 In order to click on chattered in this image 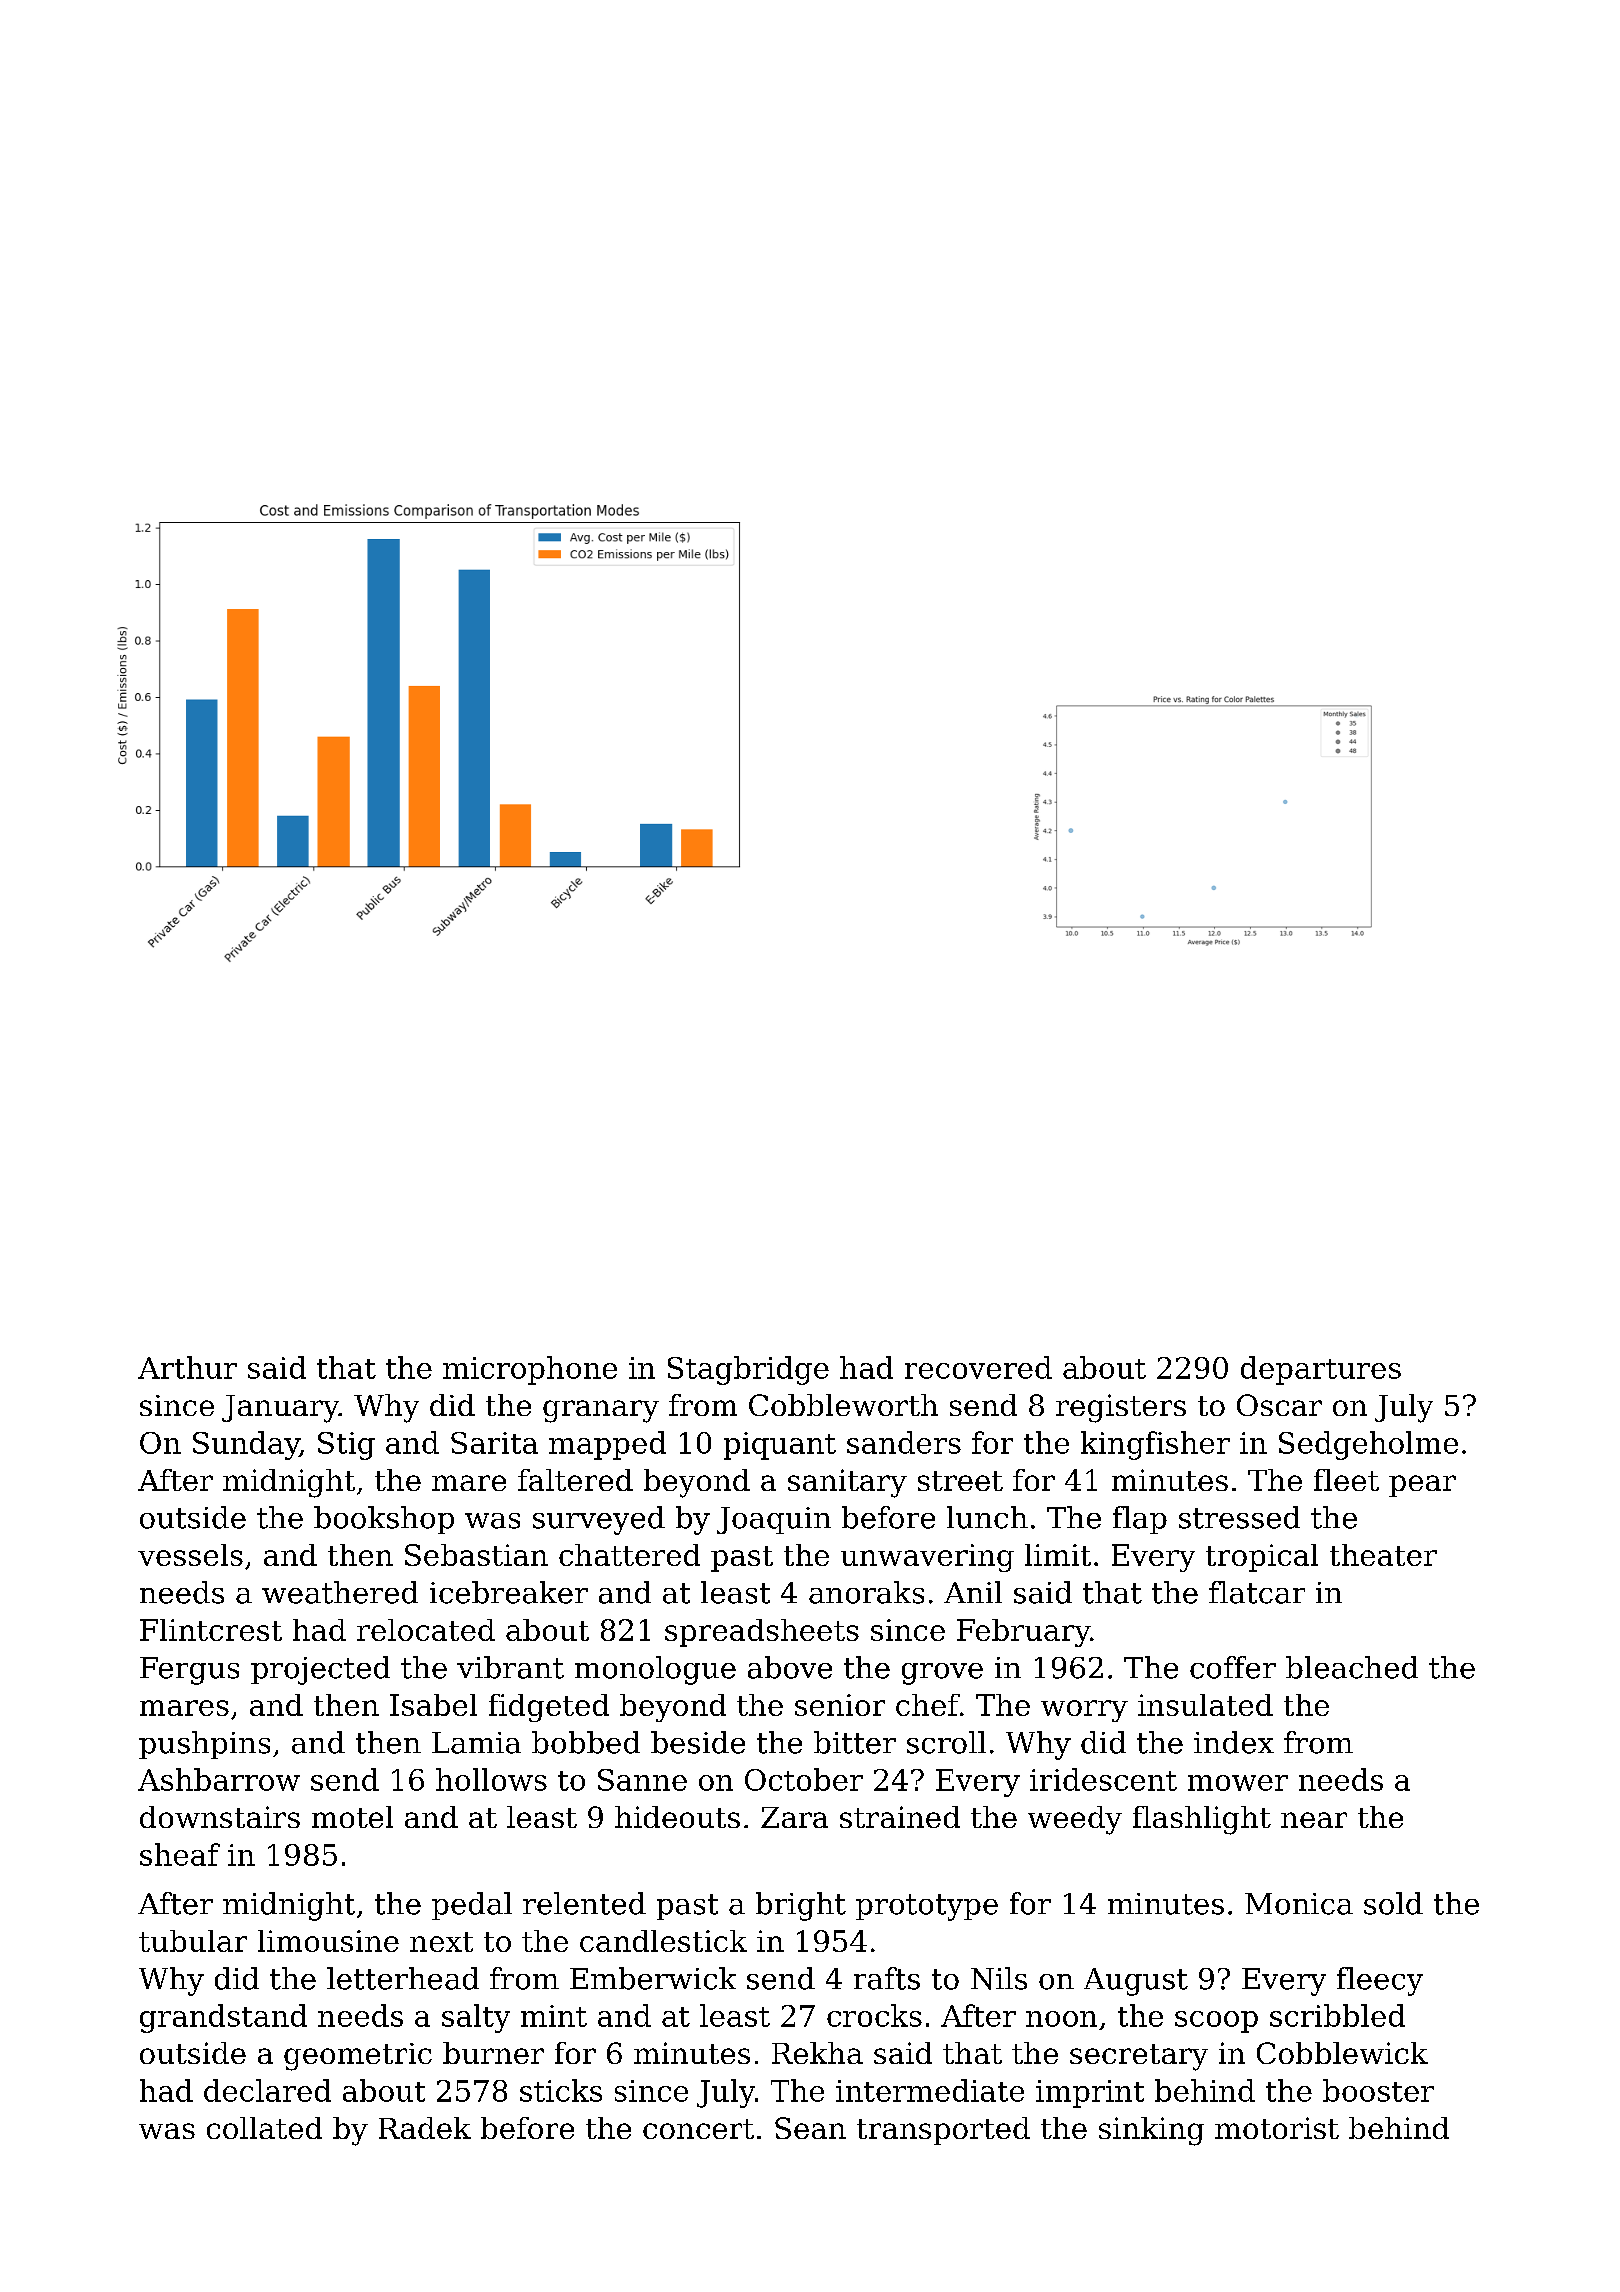, I will do `click(629, 1555)`.
